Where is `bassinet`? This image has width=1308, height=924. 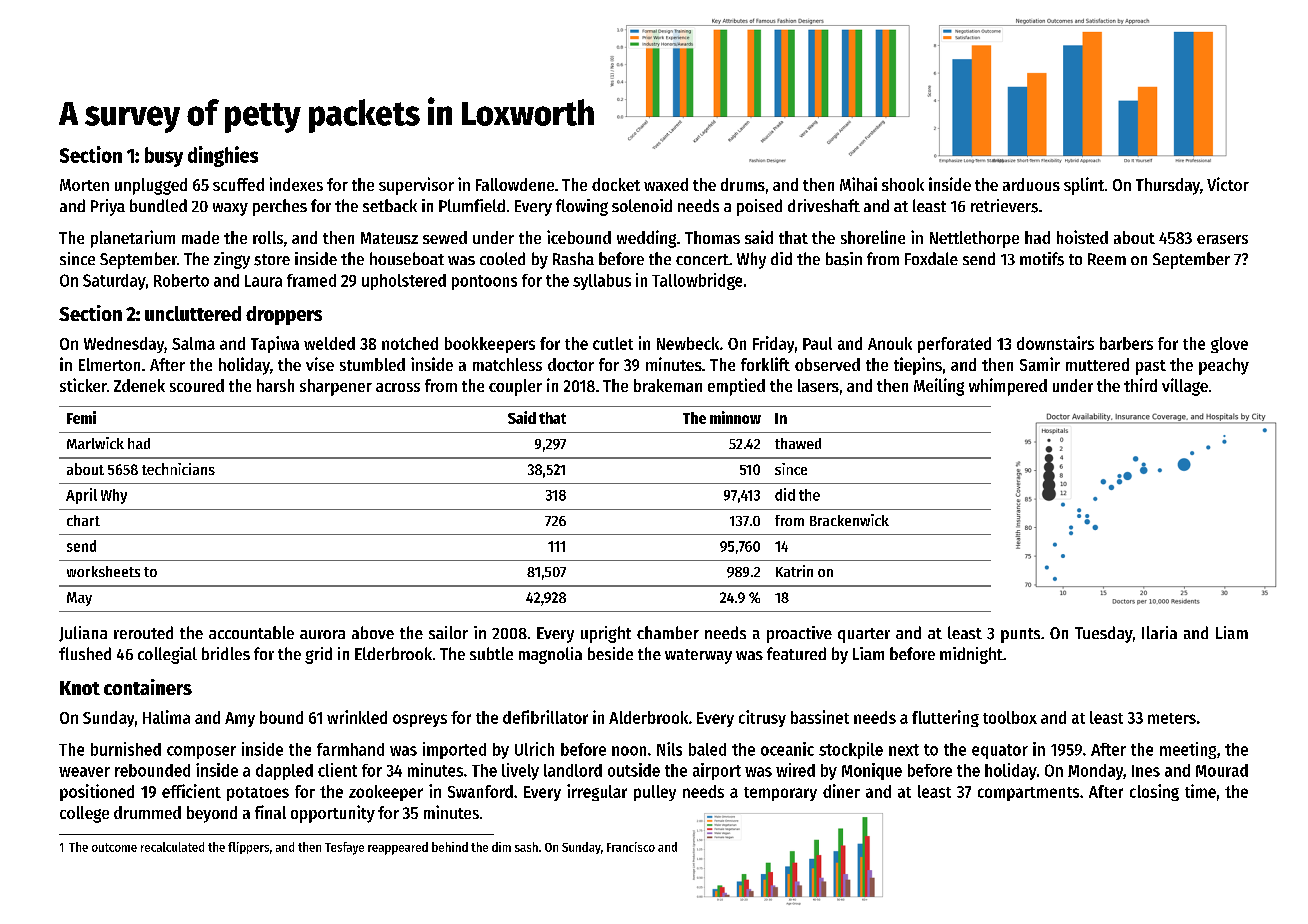
bassinet is located at coordinates (820, 717).
